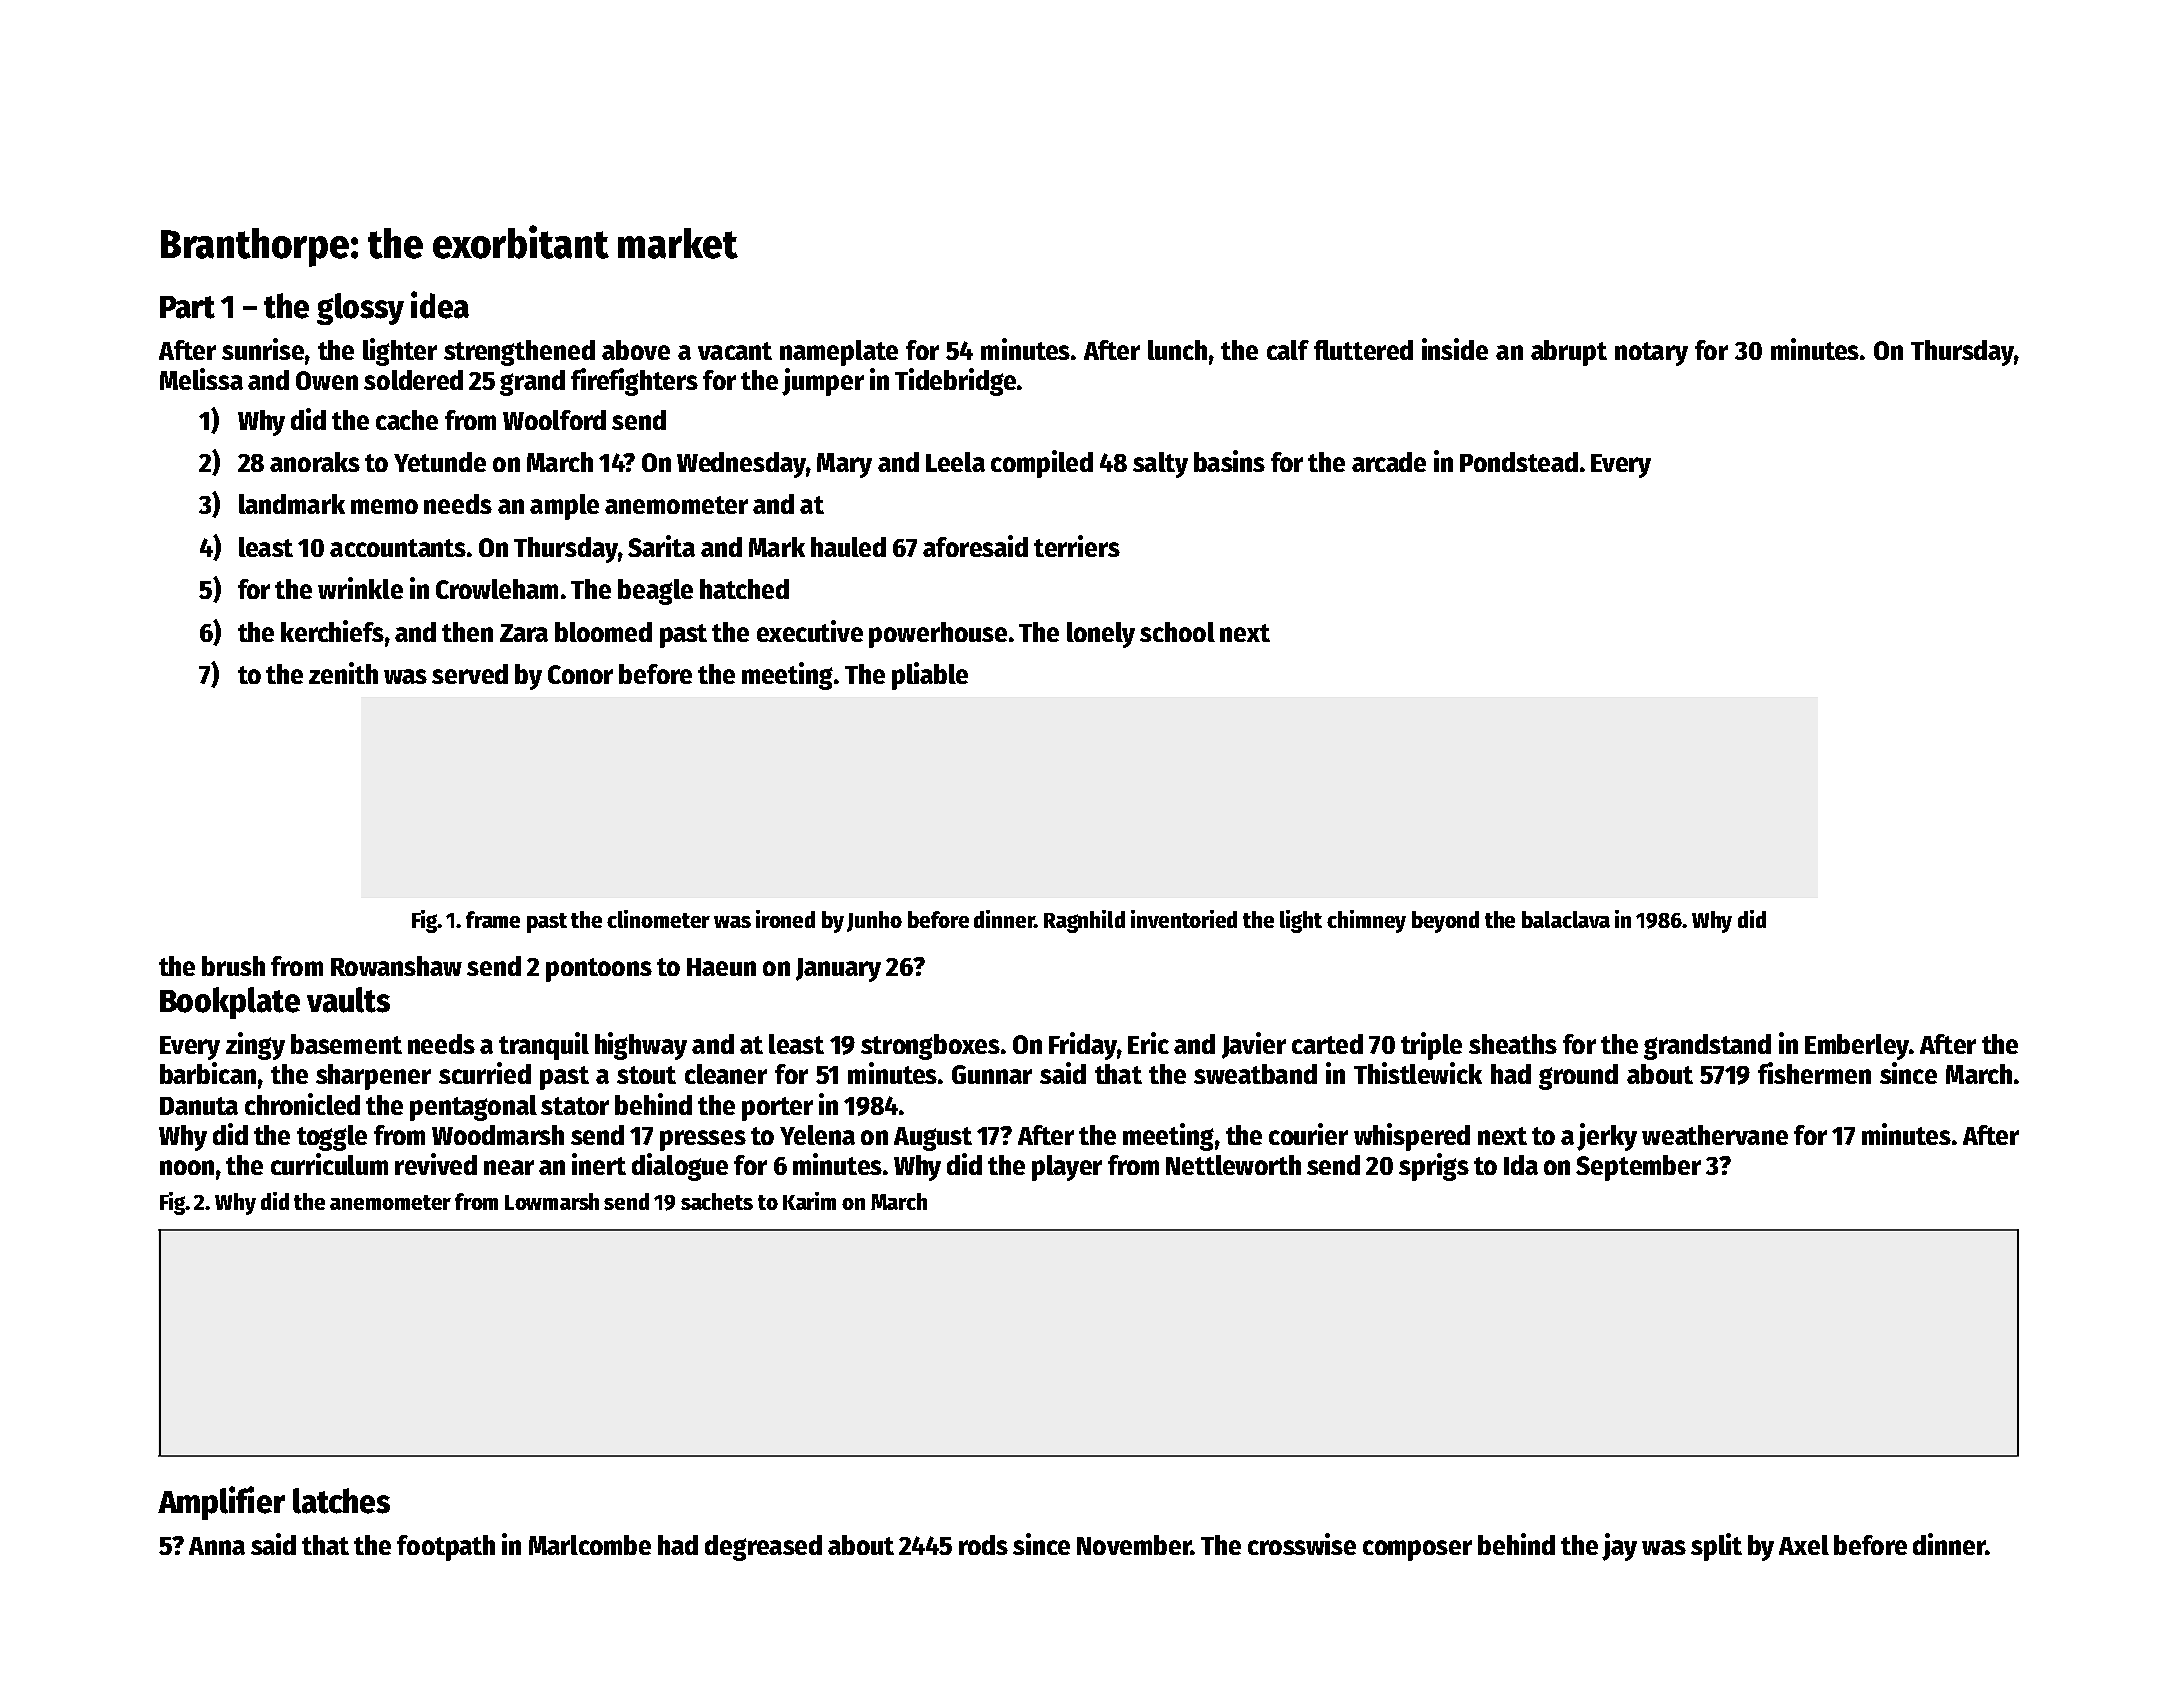 This document has width=2178, height=1683. Describe the element at coordinates (1177, 632) in the document. I see `school` at that location.
